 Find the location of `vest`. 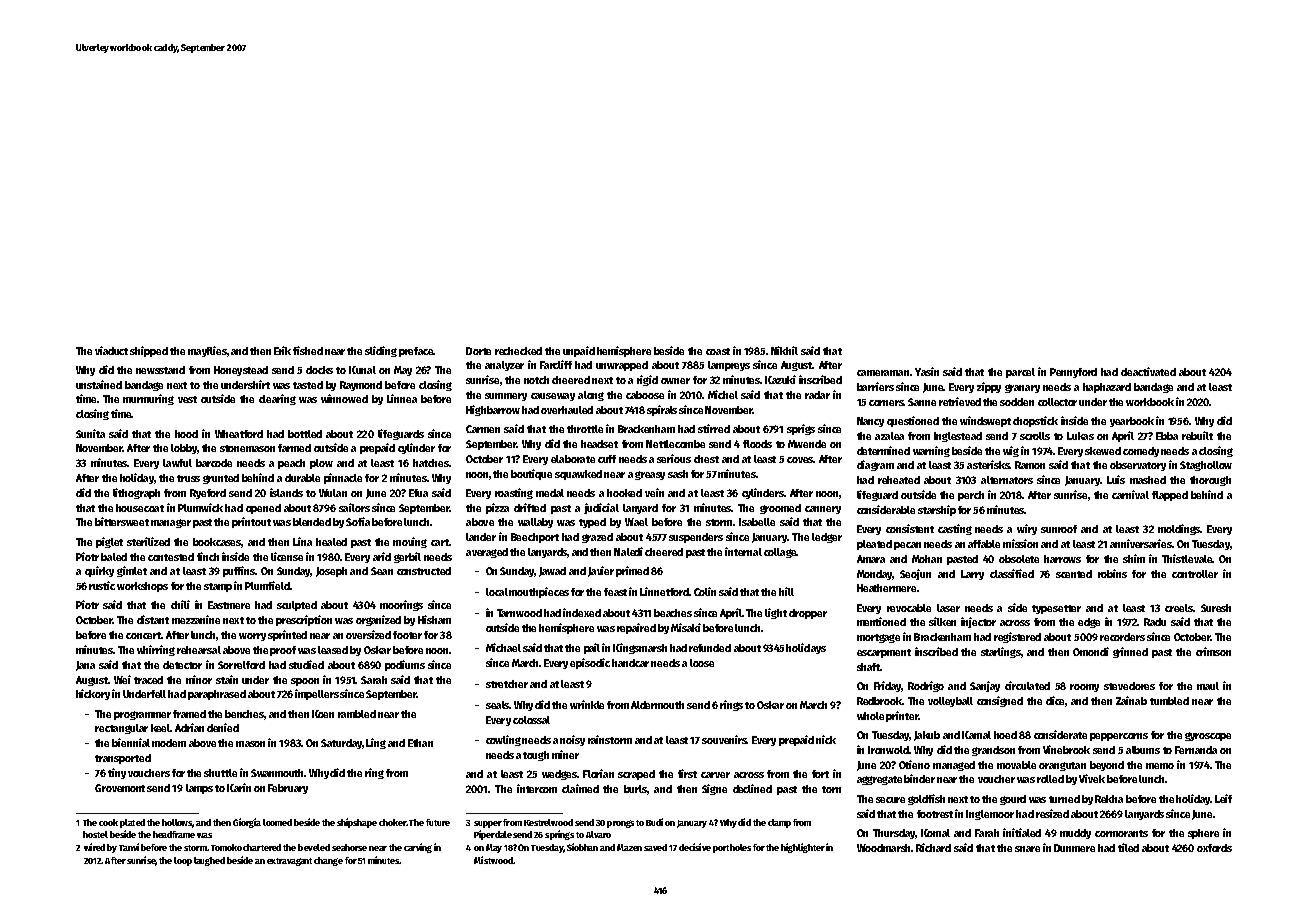

vest is located at coordinates (187, 399).
